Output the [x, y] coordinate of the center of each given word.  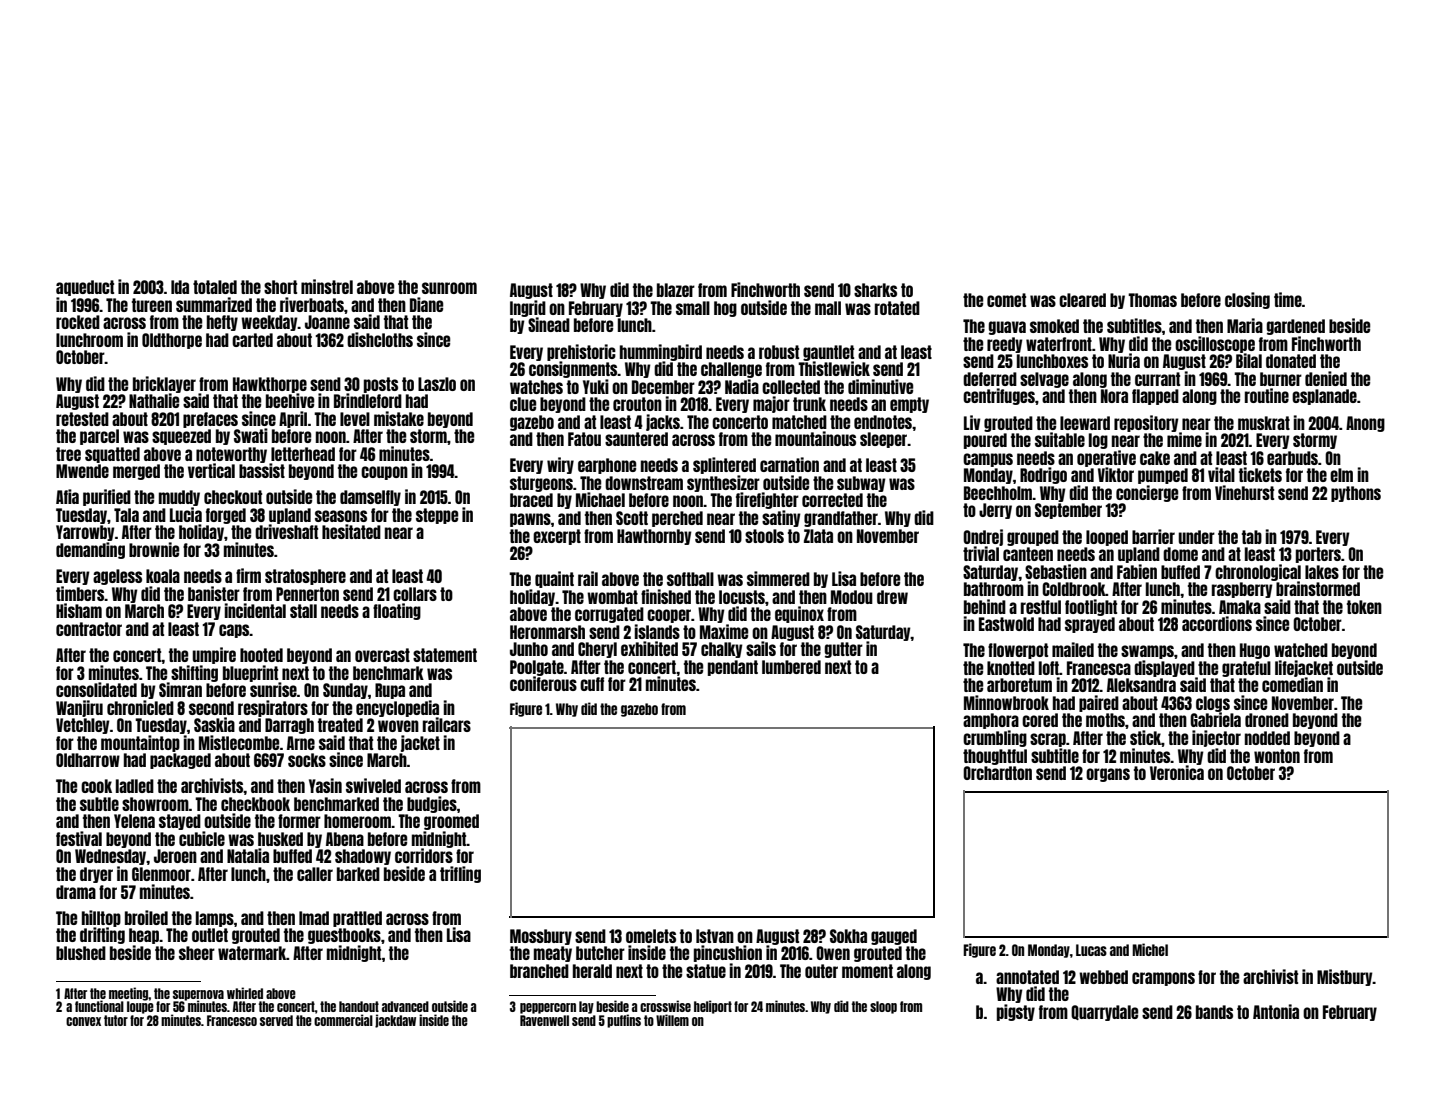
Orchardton [997, 773]
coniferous [543, 683]
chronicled [140, 707]
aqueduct [85, 288]
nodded [1267, 738]
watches [536, 387]
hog [725, 309]
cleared [1082, 300]
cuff [592, 684]
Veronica [1177, 772]
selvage [1044, 380]
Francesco [232, 1020]
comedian [1292, 685]
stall [303, 611]
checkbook [255, 804]
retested [82, 419]
